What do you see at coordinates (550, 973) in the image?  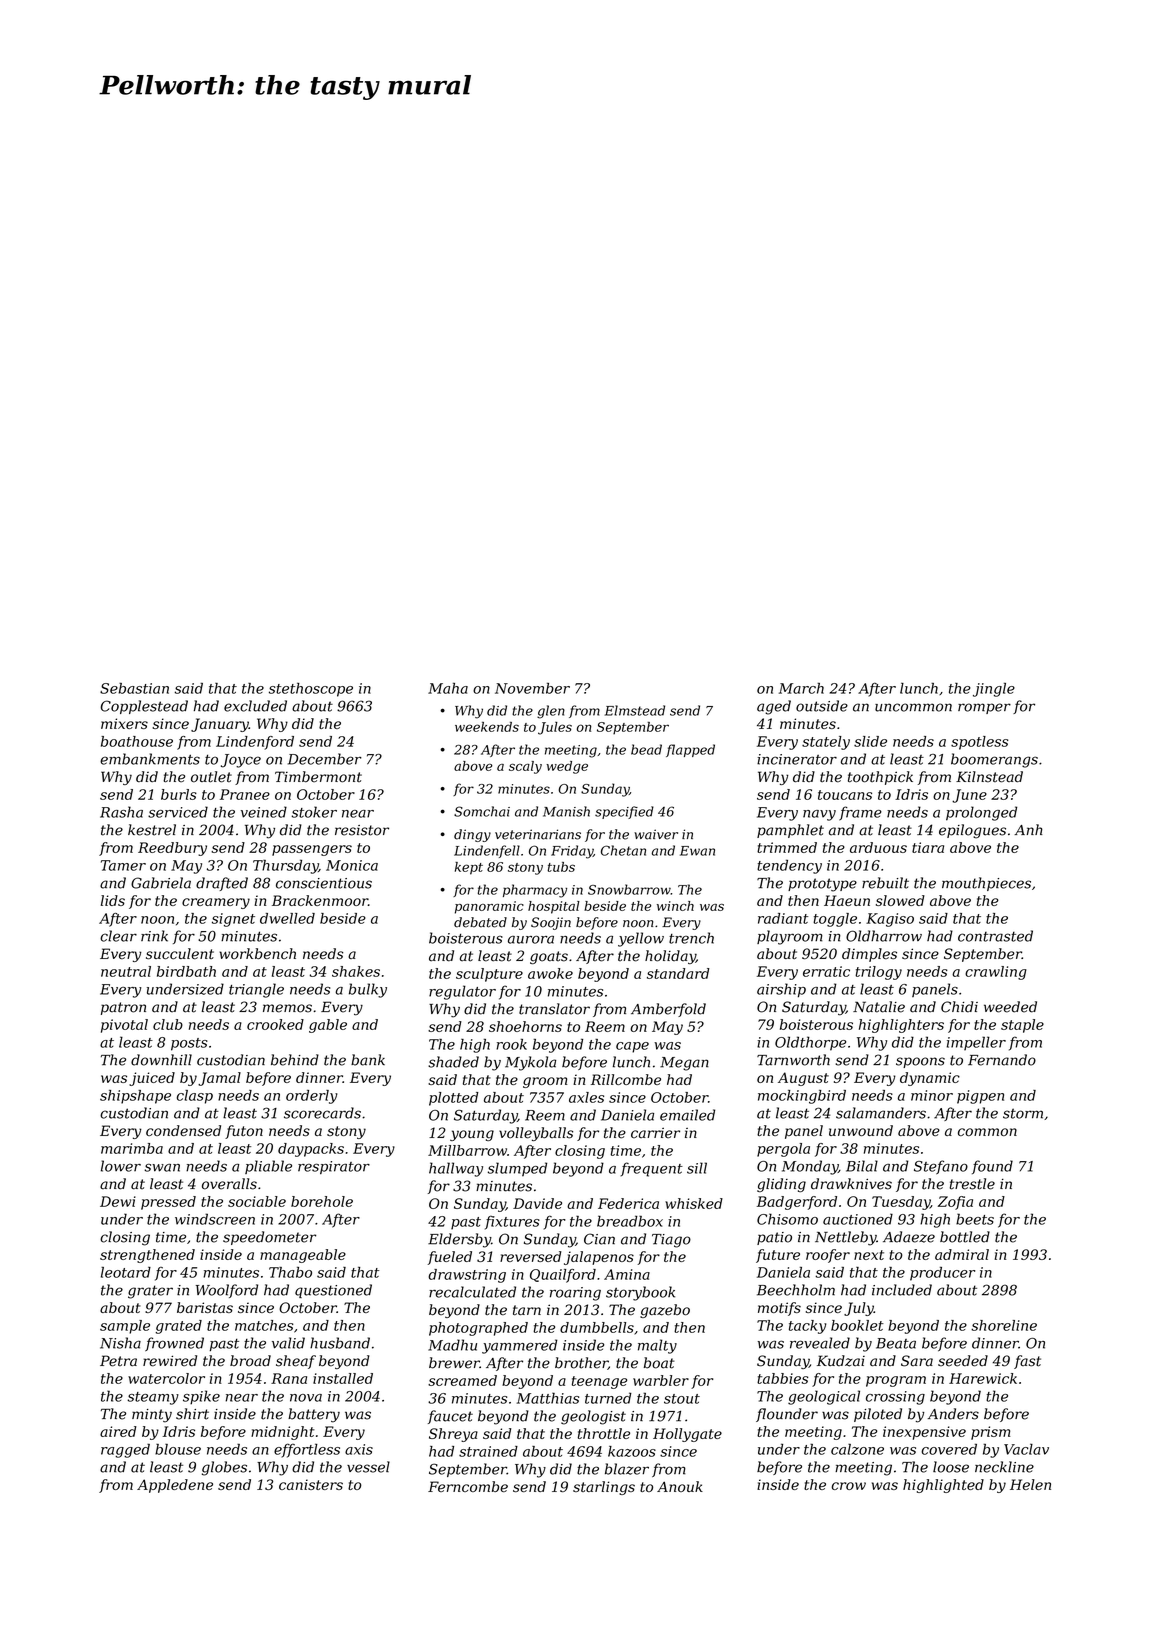 I see `awoke` at bounding box center [550, 973].
